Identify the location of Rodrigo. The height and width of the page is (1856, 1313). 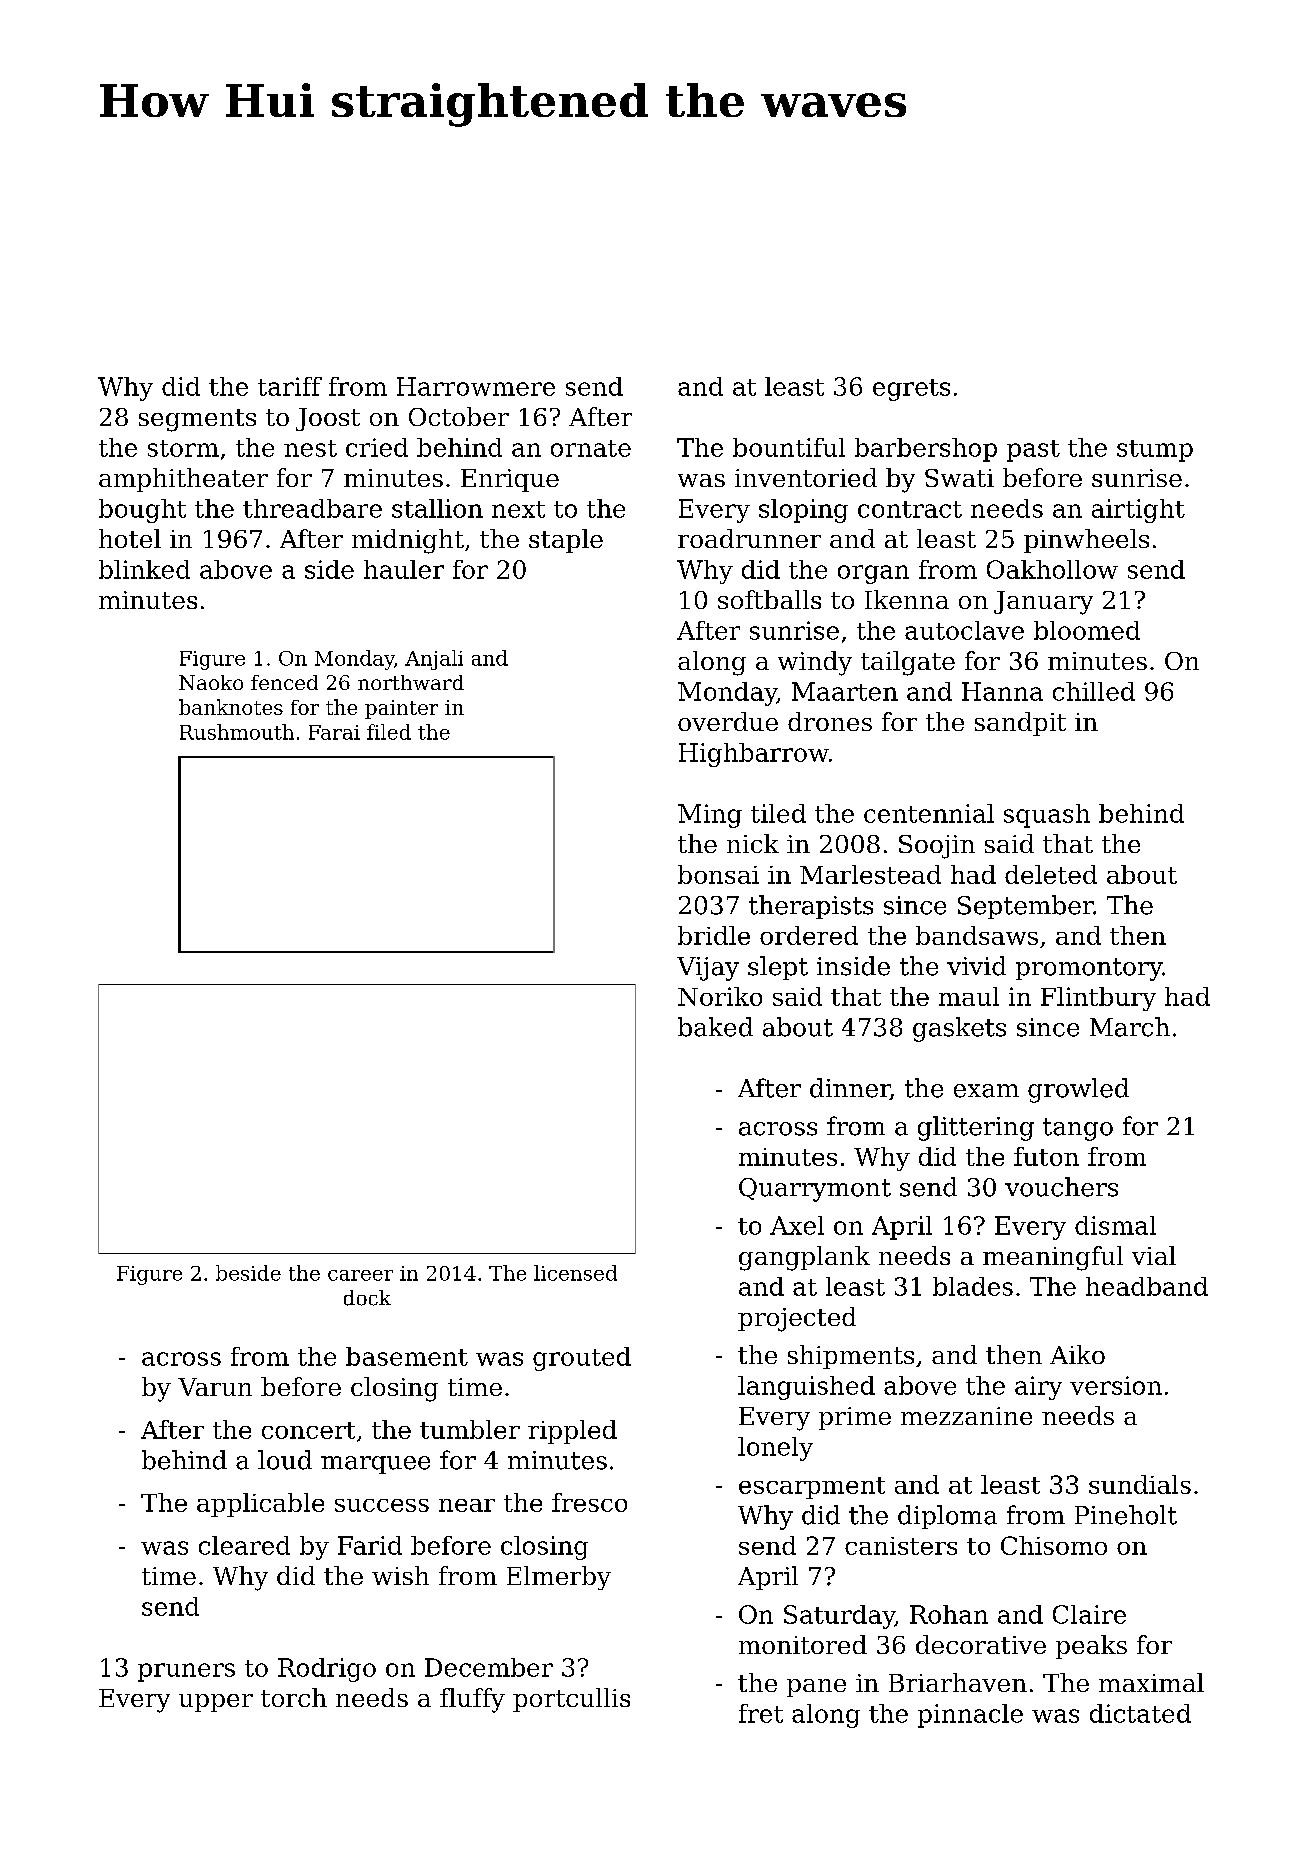
(327, 1670).
